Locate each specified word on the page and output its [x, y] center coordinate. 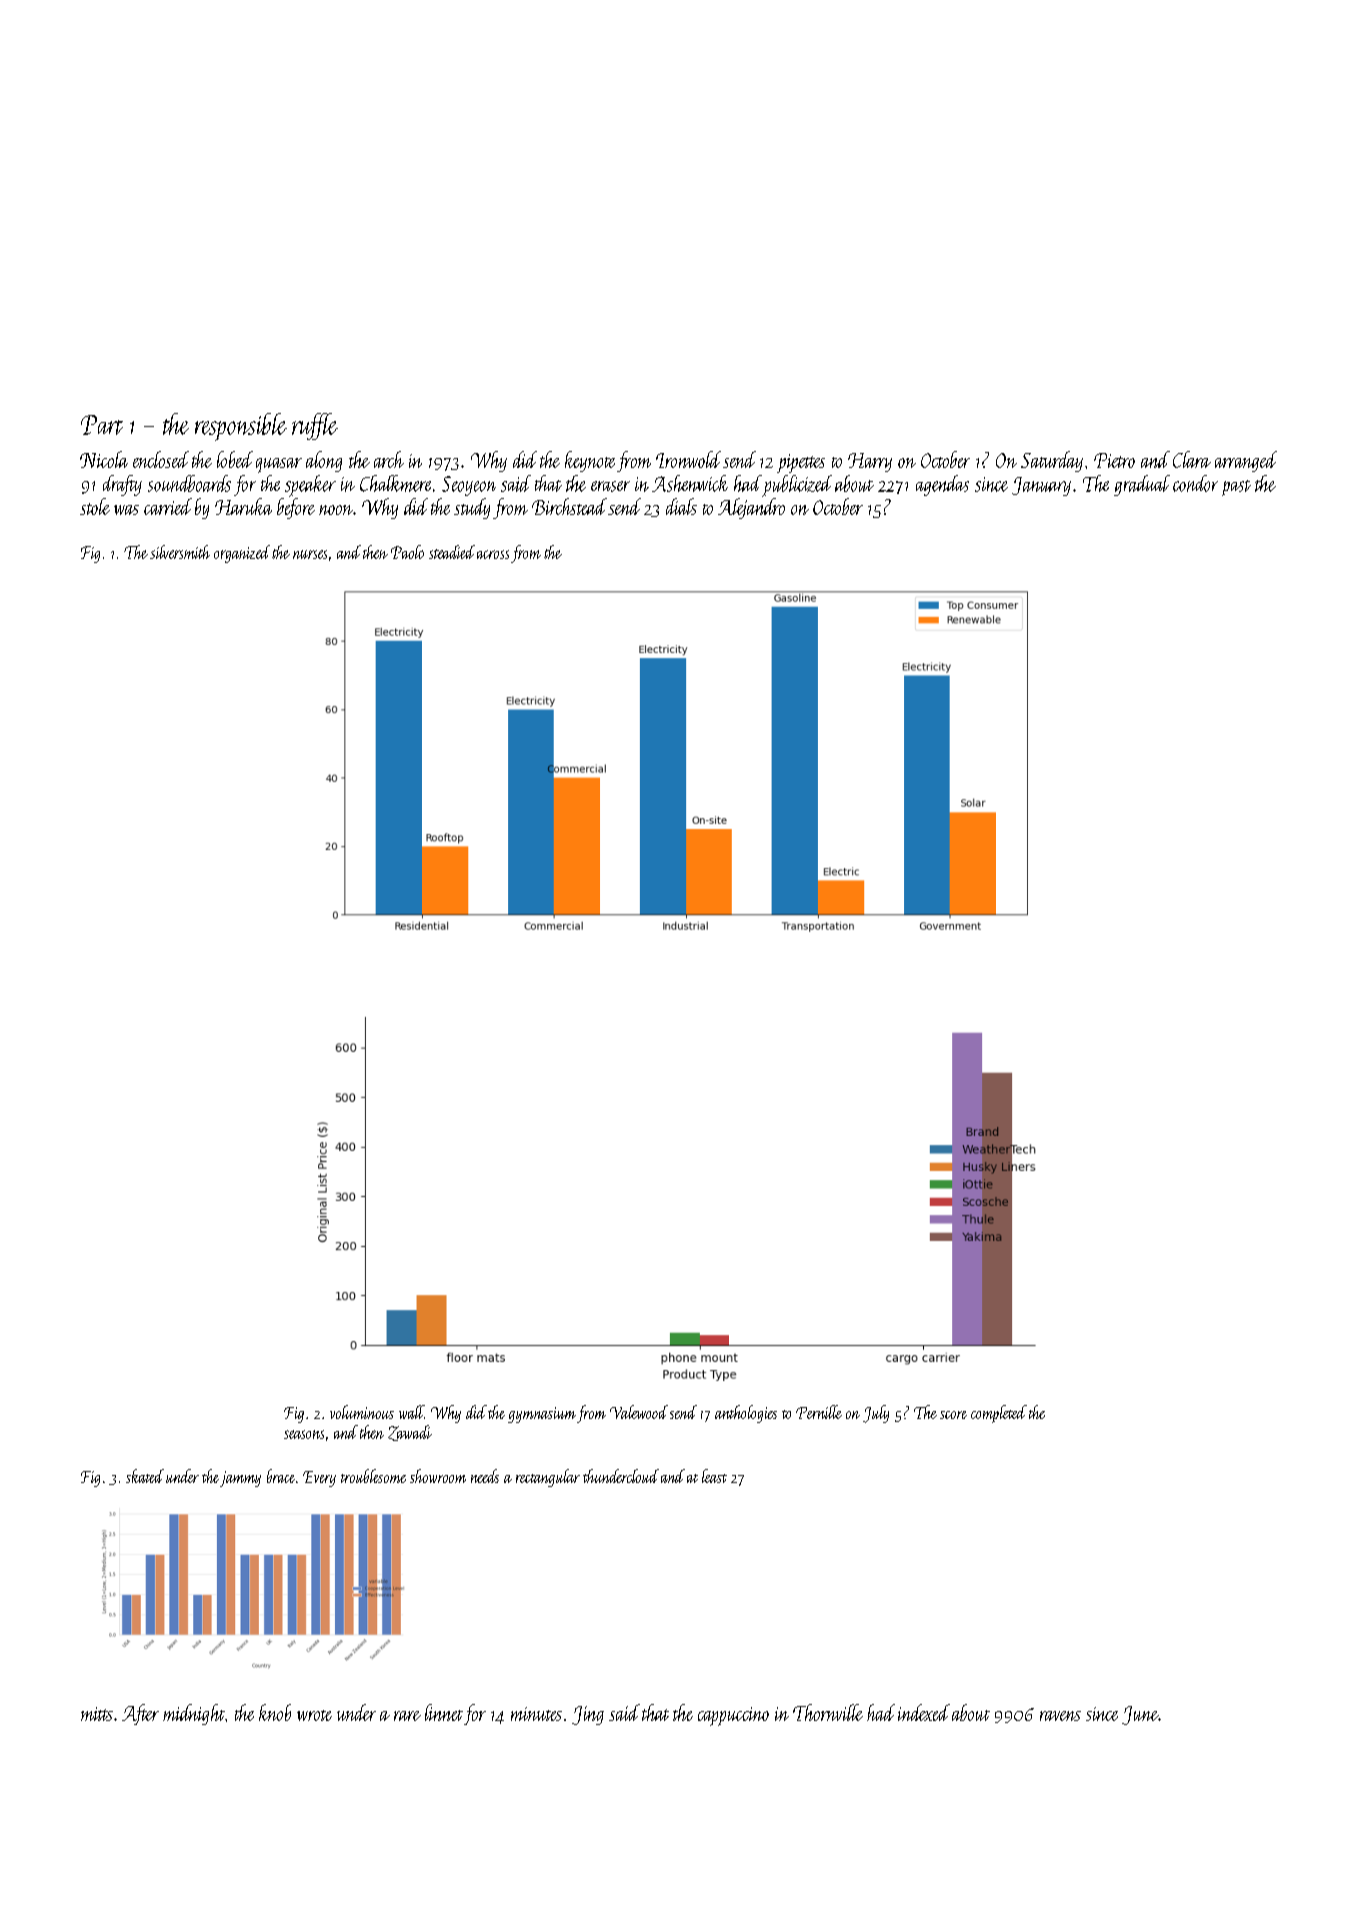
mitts [97, 1714]
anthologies [746, 1414]
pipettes [801, 463]
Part [102, 425]
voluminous [362, 1412]
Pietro [1114, 460]
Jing [588, 1715]
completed [999, 1414]
